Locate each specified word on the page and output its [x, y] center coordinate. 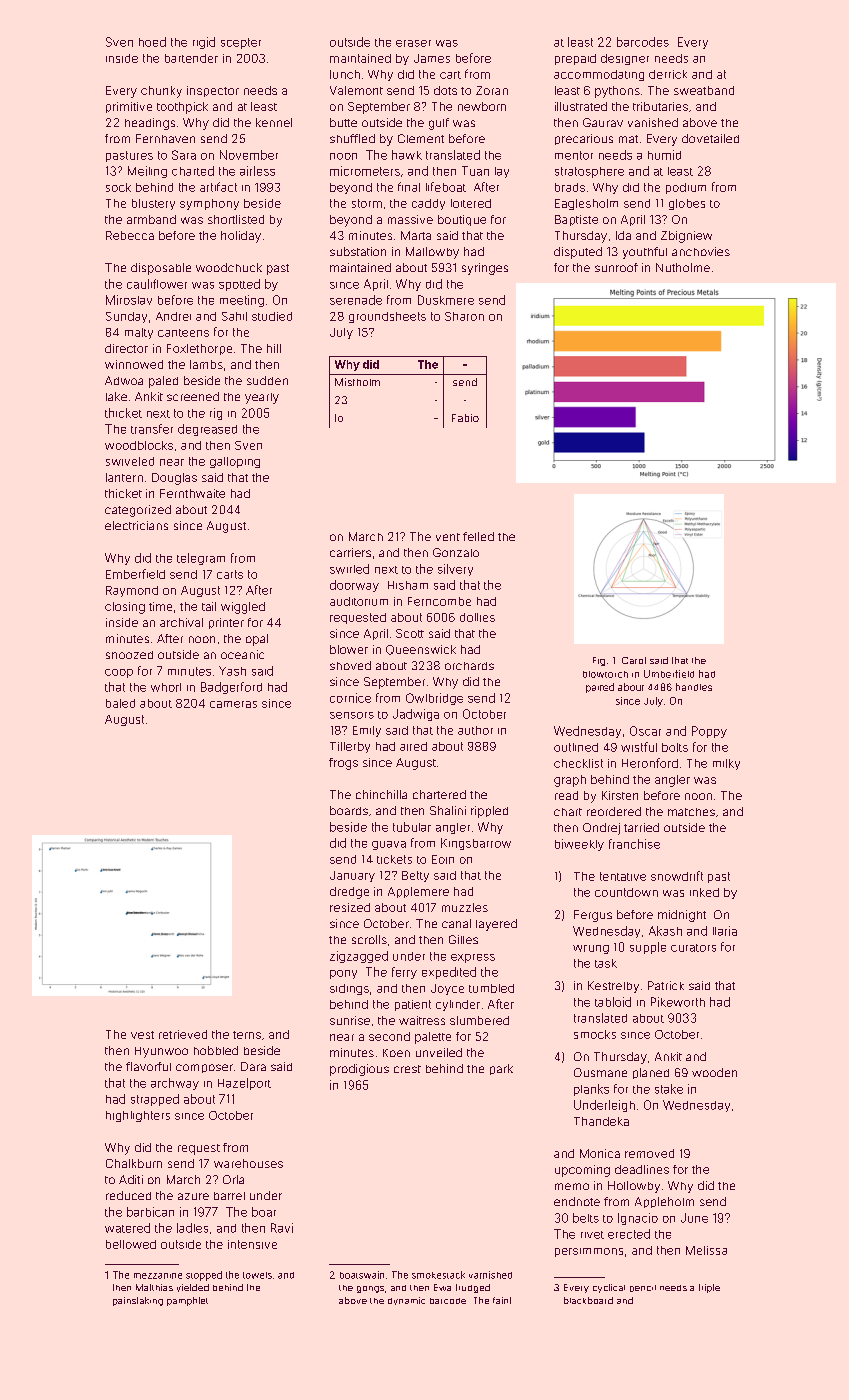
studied [272, 316]
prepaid [575, 59]
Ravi [282, 1228]
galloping [235, 462]
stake [669, 1089]
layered [496, 925]
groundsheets [387, 317]
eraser [413, 43]
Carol [634, 660]
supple [648, 948]
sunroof [616, 267]
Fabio [465, 418]
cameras [233, 704]
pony [343, 974]
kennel [274, 122]
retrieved [183, 1034]
